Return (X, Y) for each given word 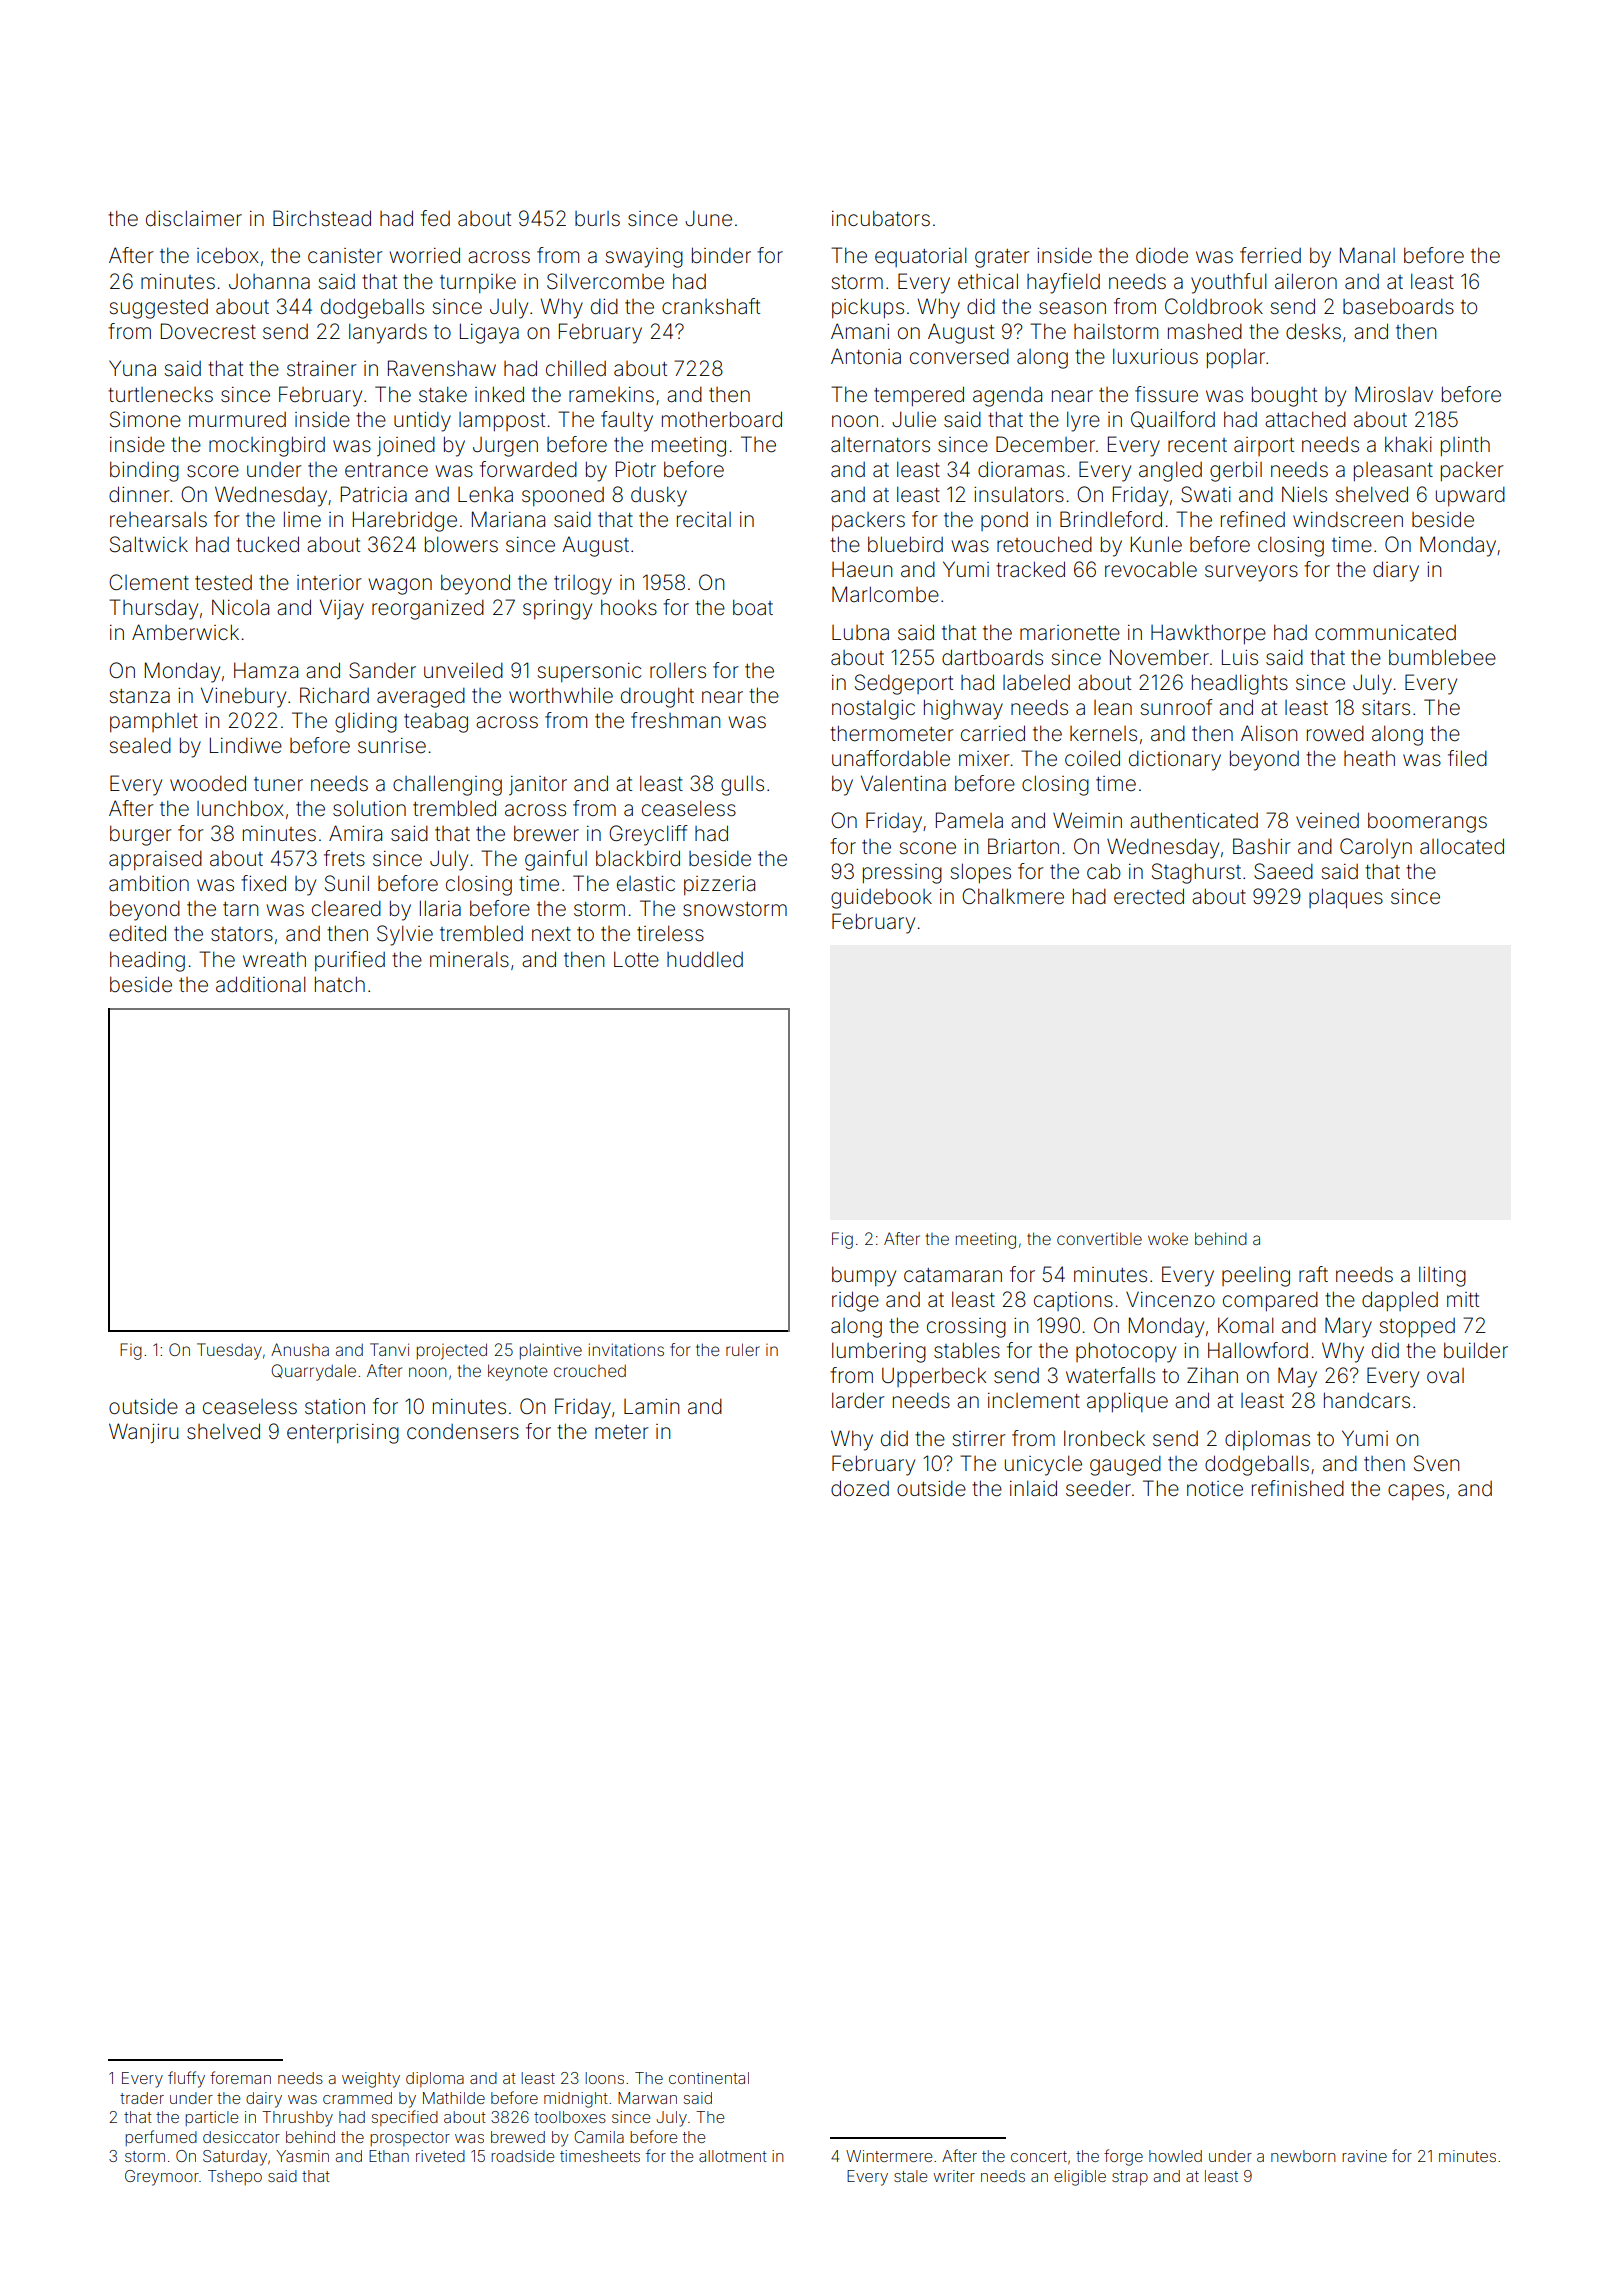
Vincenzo (1170, 1299)
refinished (1298, 1488)
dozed (860, 1488)
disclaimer (194, 218)
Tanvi (389, 1349)
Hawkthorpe (1208, 634)
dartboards (992, 657)
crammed (357, 2098)
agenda (1007, 397)
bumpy (864, 1276)
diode (1162, 255)
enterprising (343, 1434)
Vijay (342, 609)
